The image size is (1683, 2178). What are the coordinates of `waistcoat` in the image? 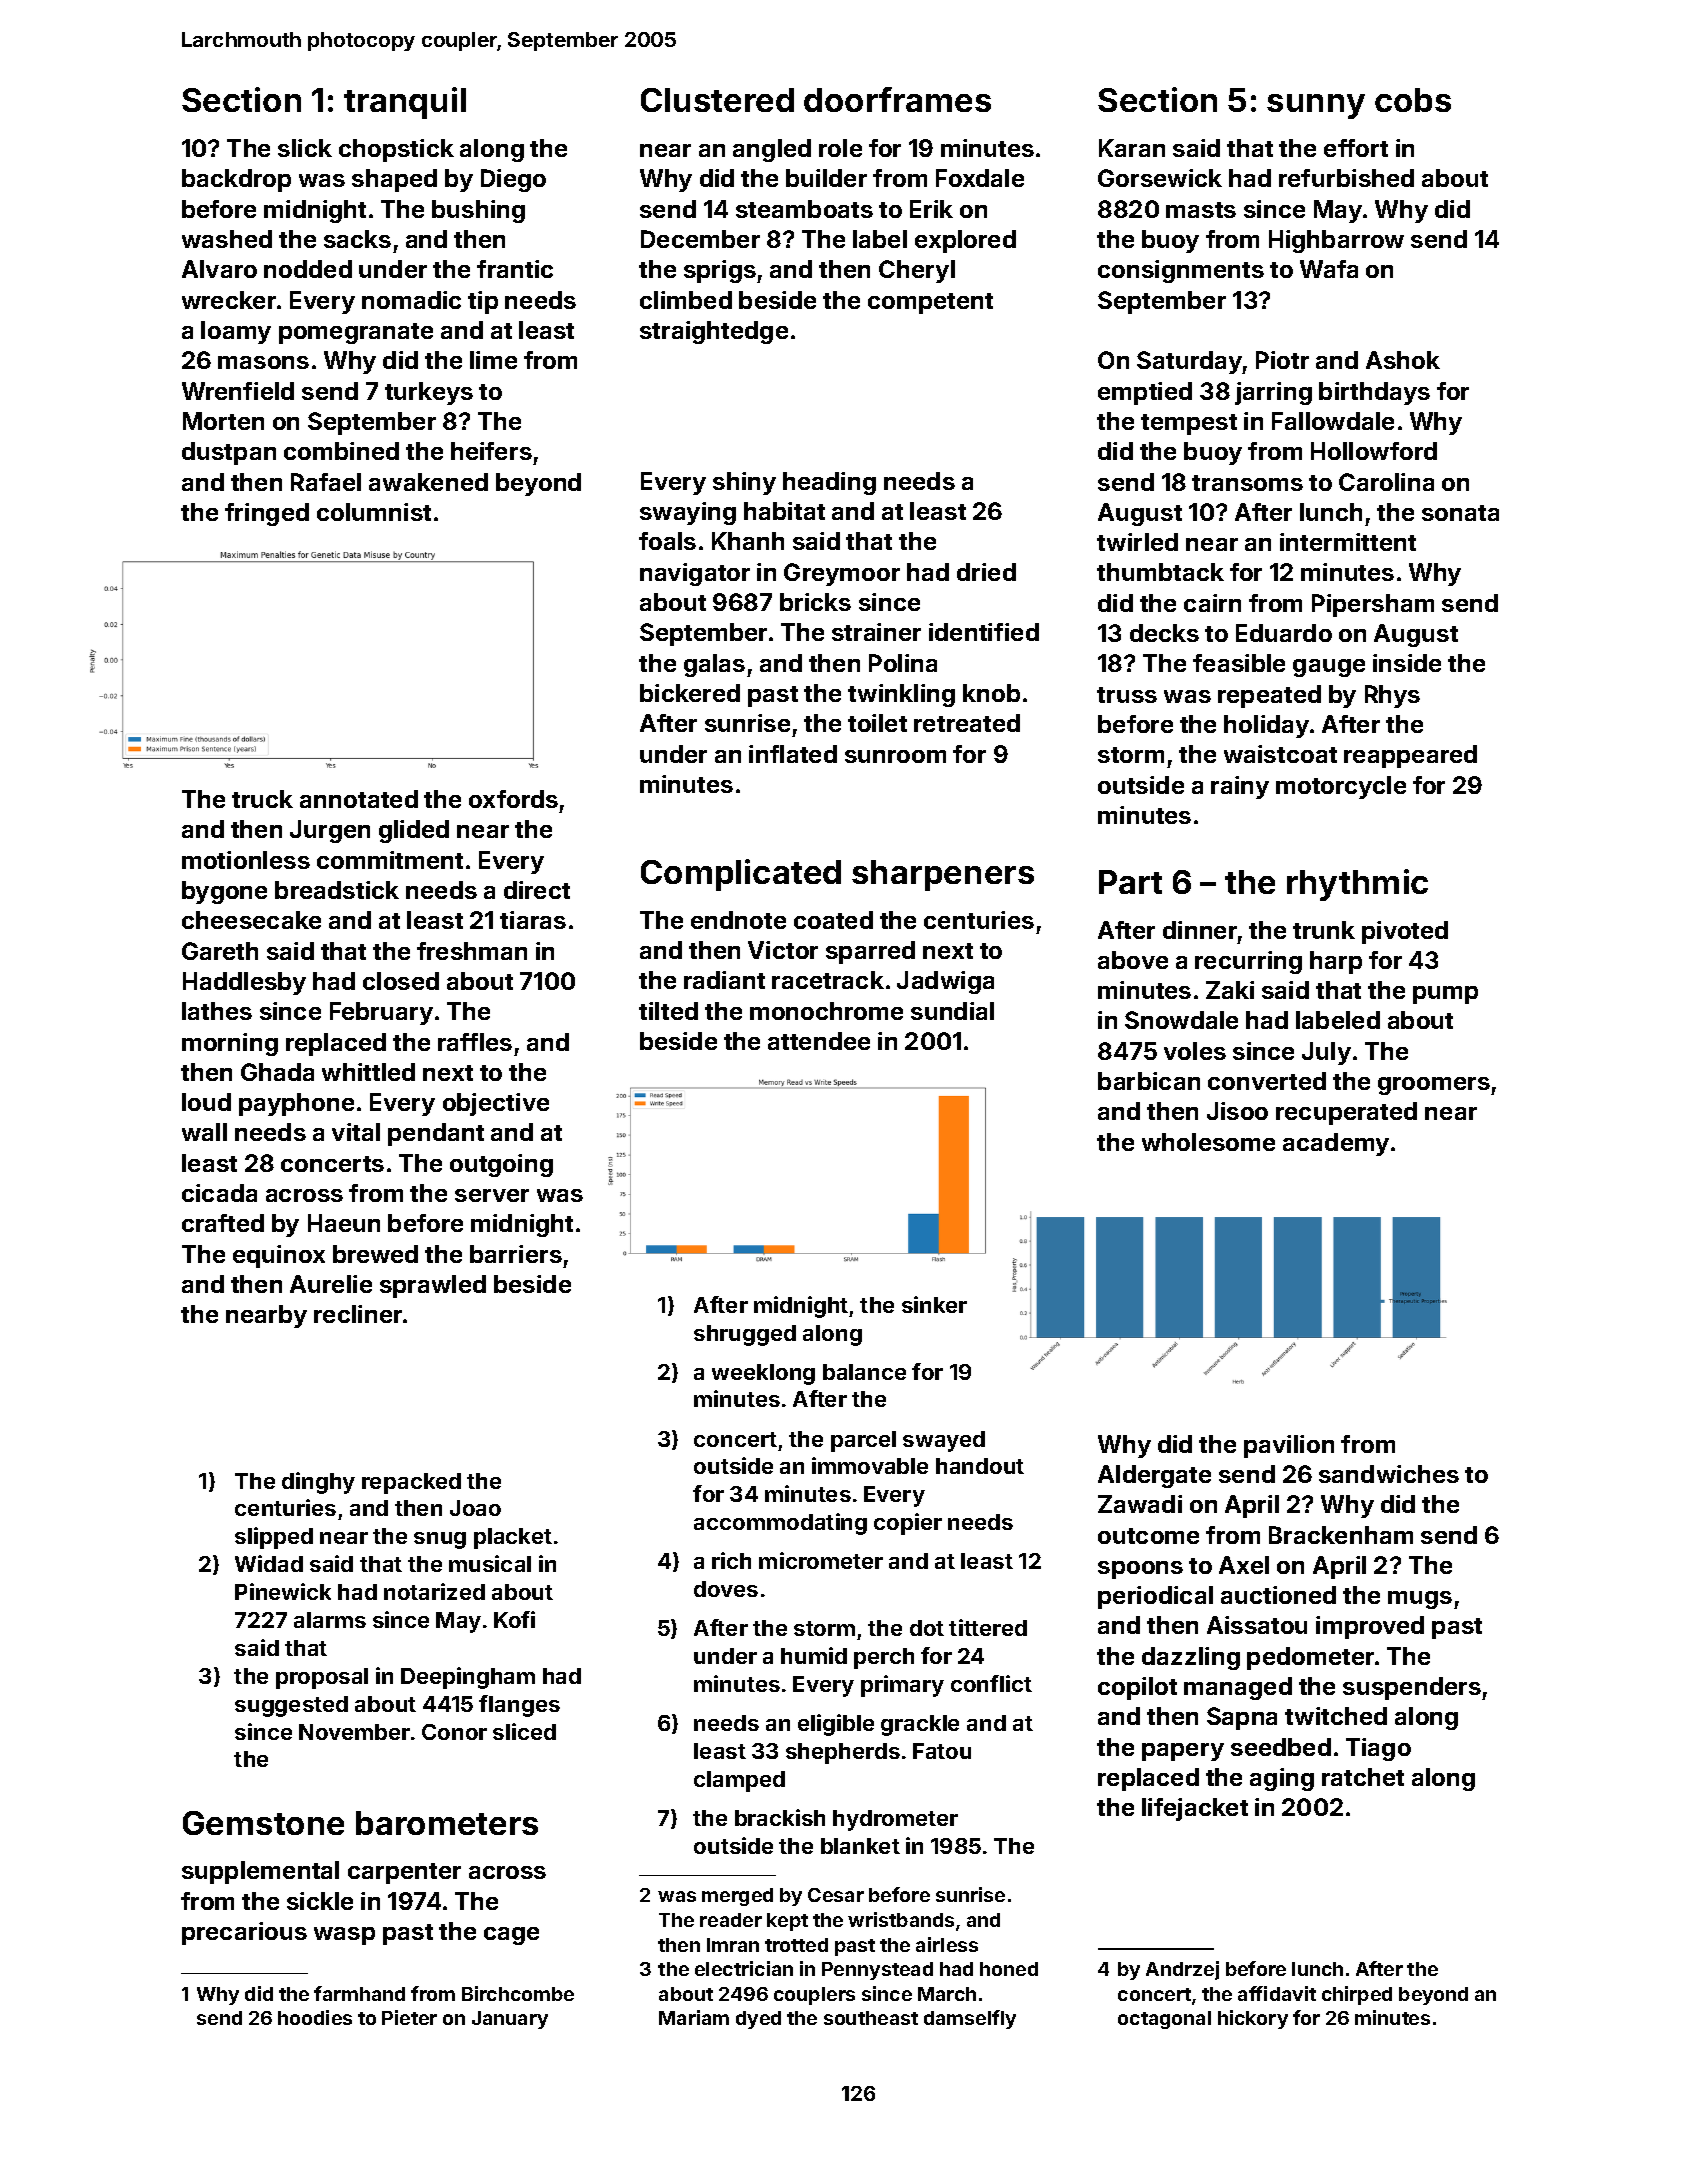 It's located at (1280, 754).
